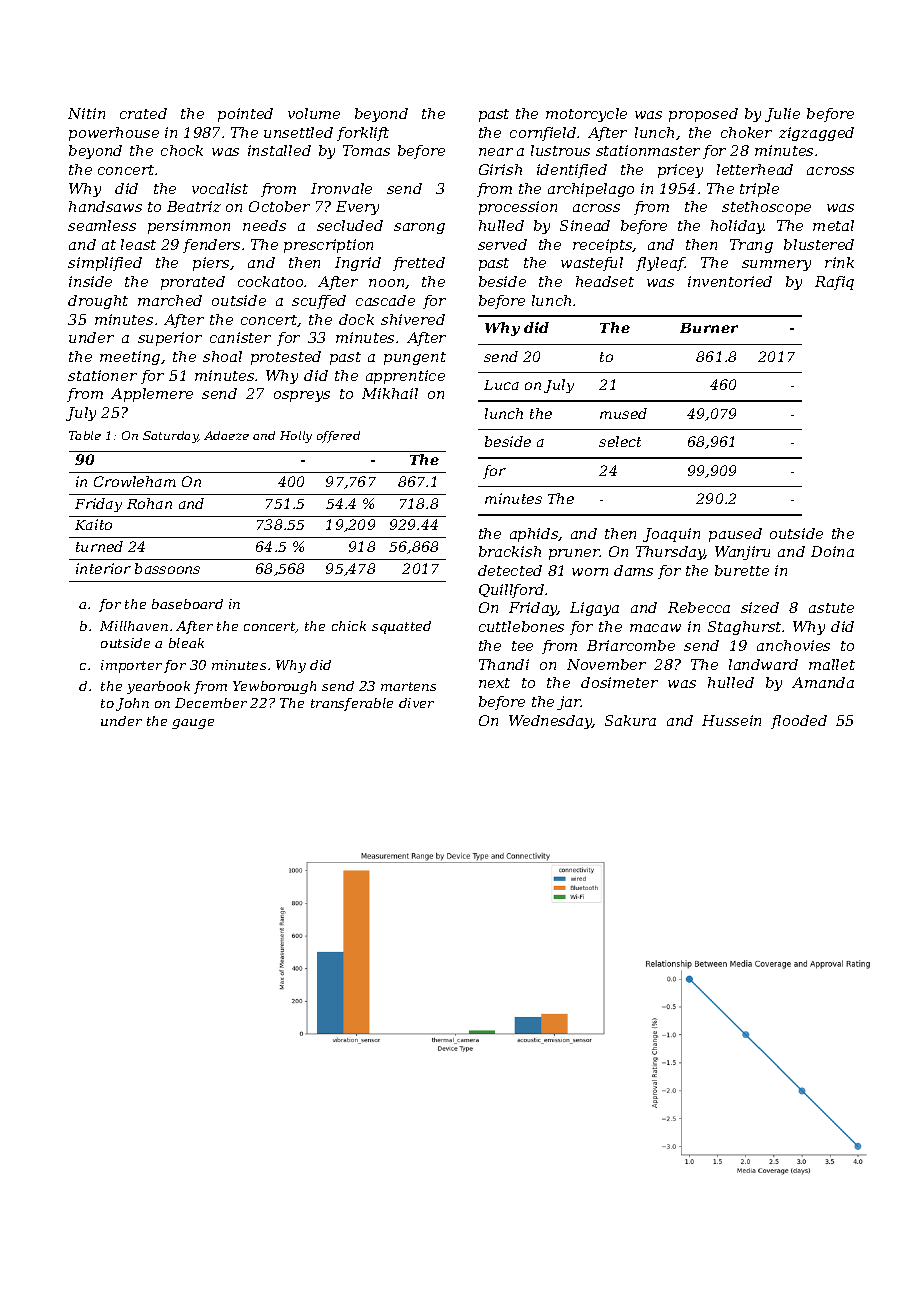 This screenshot has width=924, height=1314. I want to click on Adaeze, so click(226, 435).
